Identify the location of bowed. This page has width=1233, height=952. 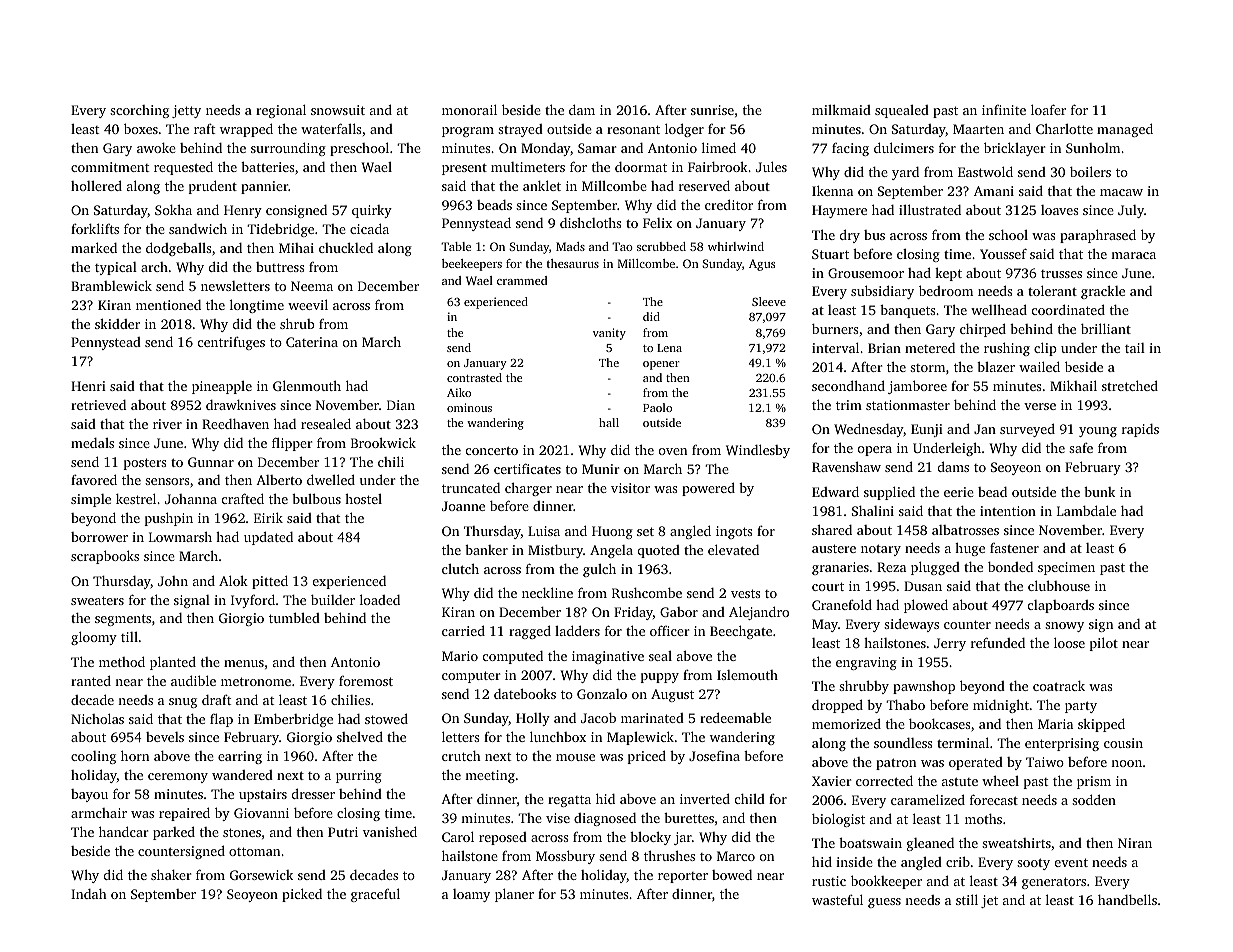
(732, 875).
